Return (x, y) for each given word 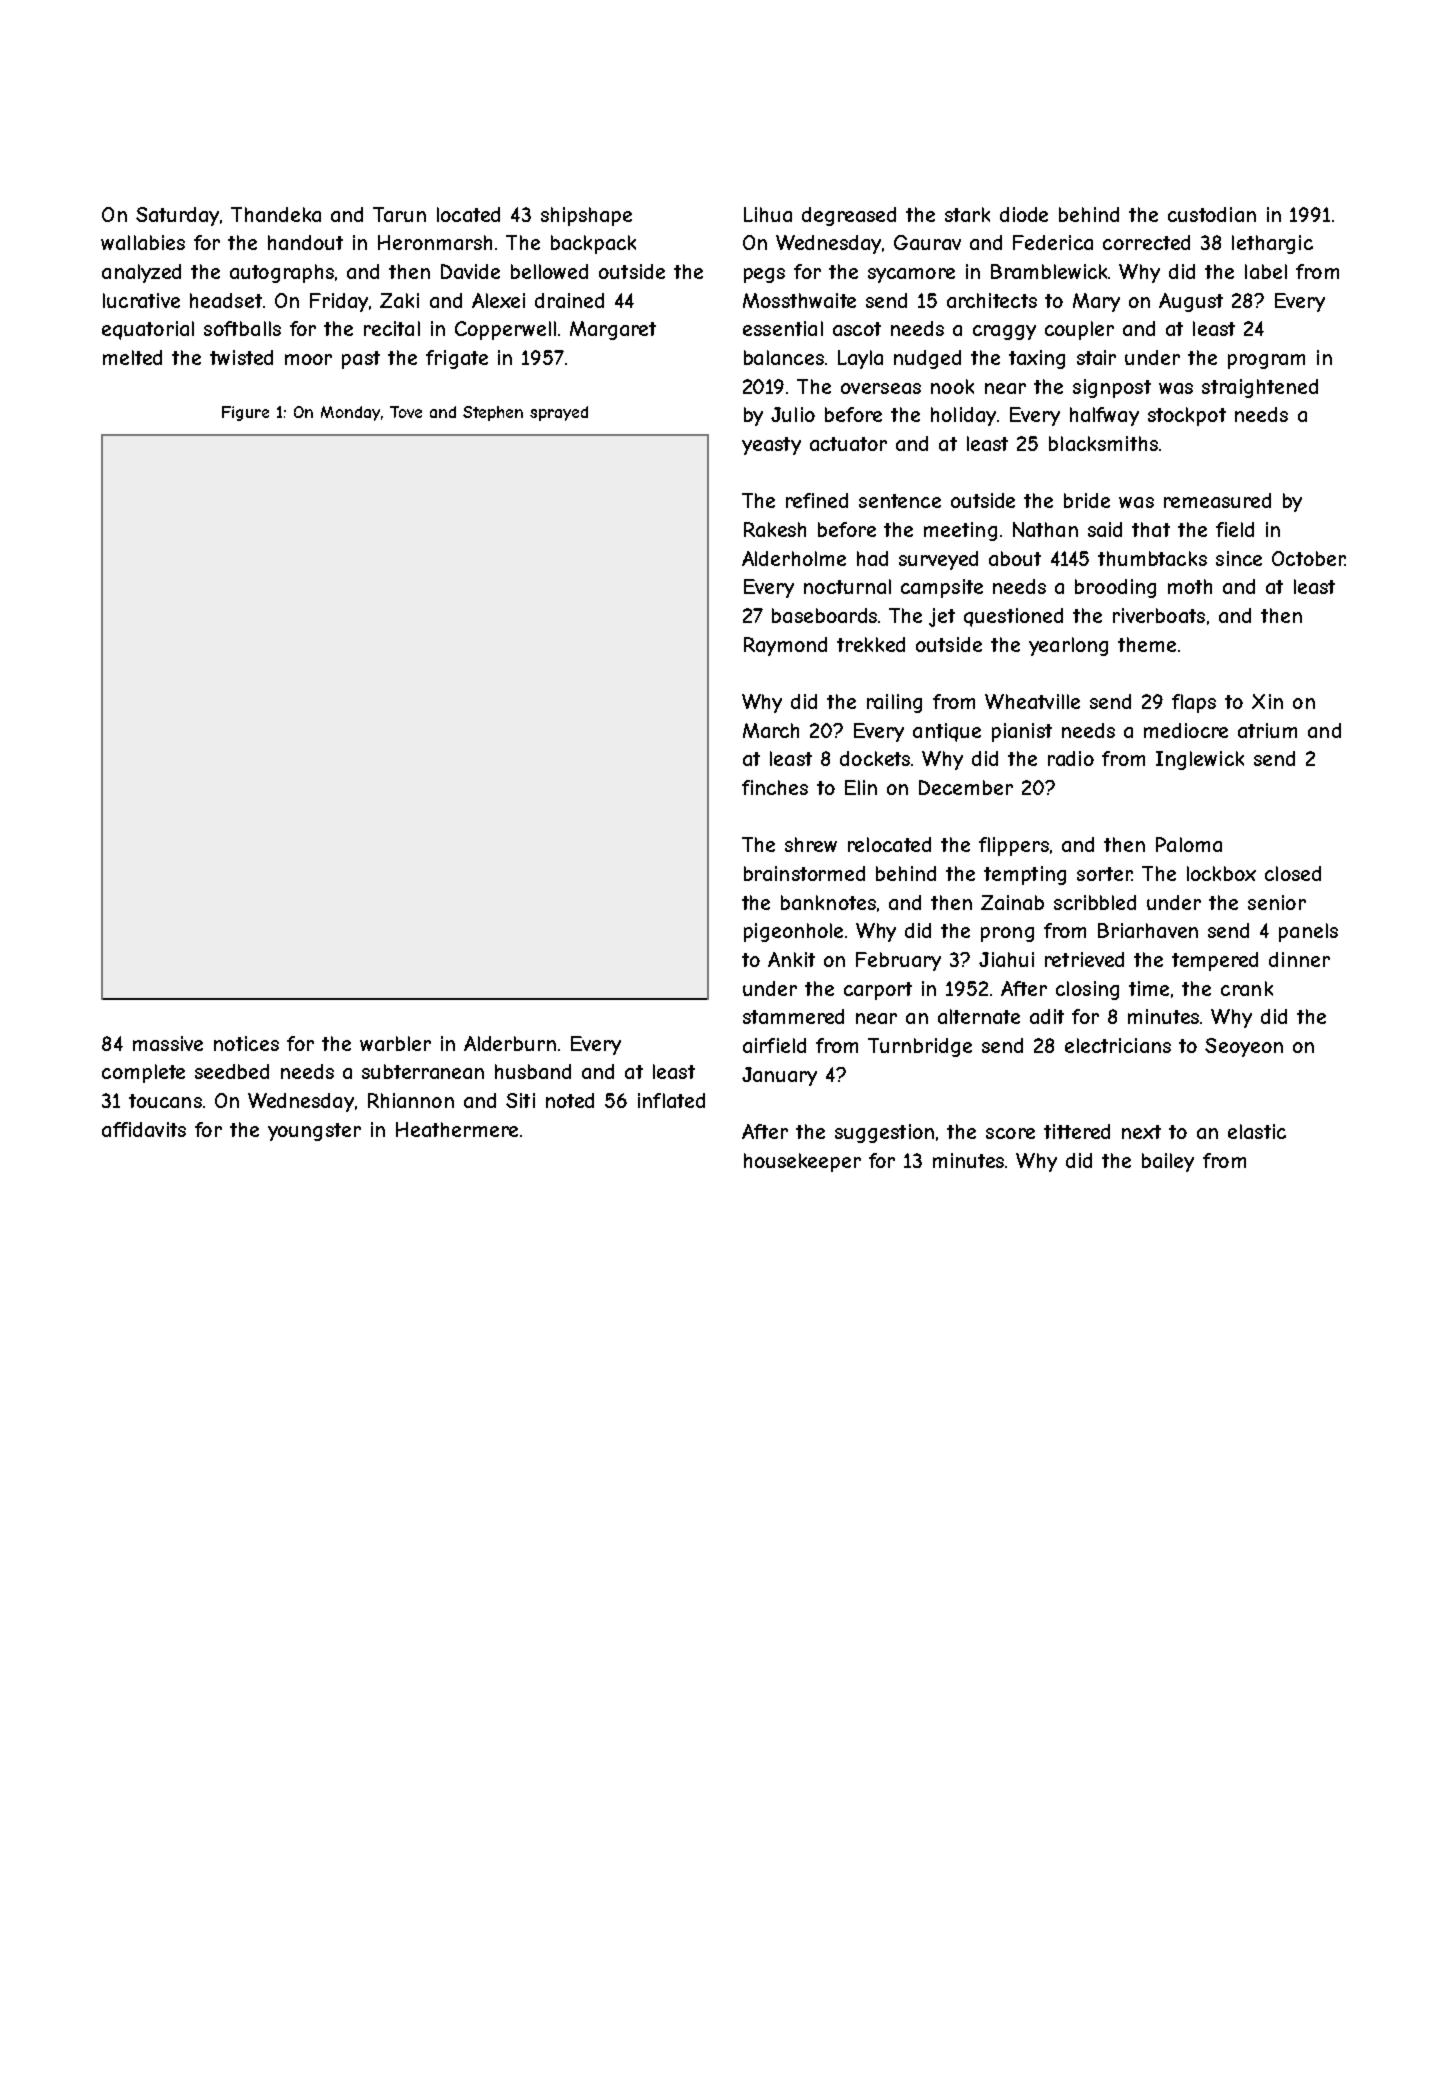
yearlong (1068, 646)
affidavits (144, 1129)
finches (775, 787)
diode (1024, 214)
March (771, 730)
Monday (350, 413)
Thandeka (276, 214)
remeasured (1217, 500)
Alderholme (794, 558)
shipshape (586, 216)
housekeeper (802, 1162)
